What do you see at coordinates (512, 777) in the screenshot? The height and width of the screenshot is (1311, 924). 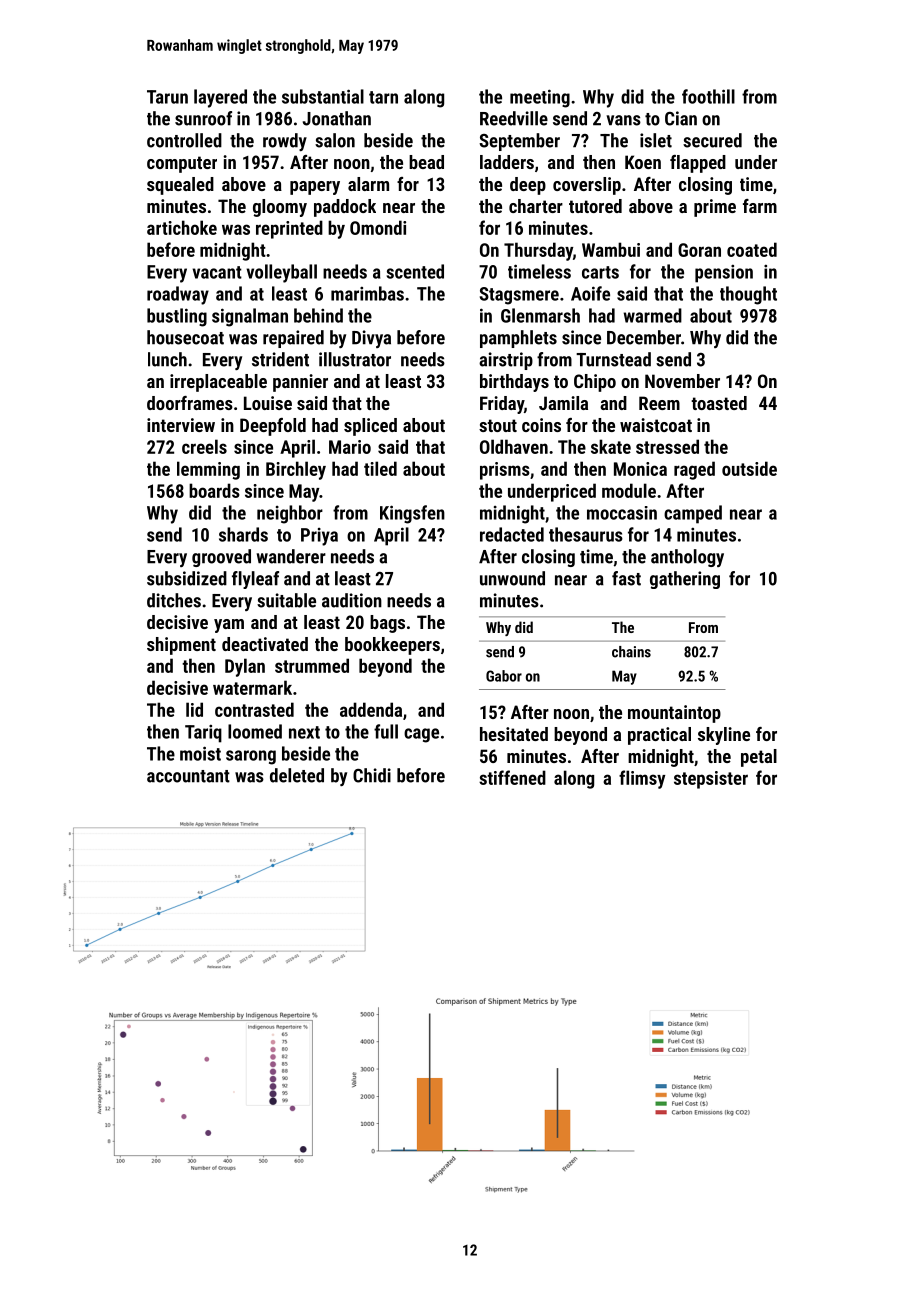 I see `stiffened` at bounding box center [512, 777].
